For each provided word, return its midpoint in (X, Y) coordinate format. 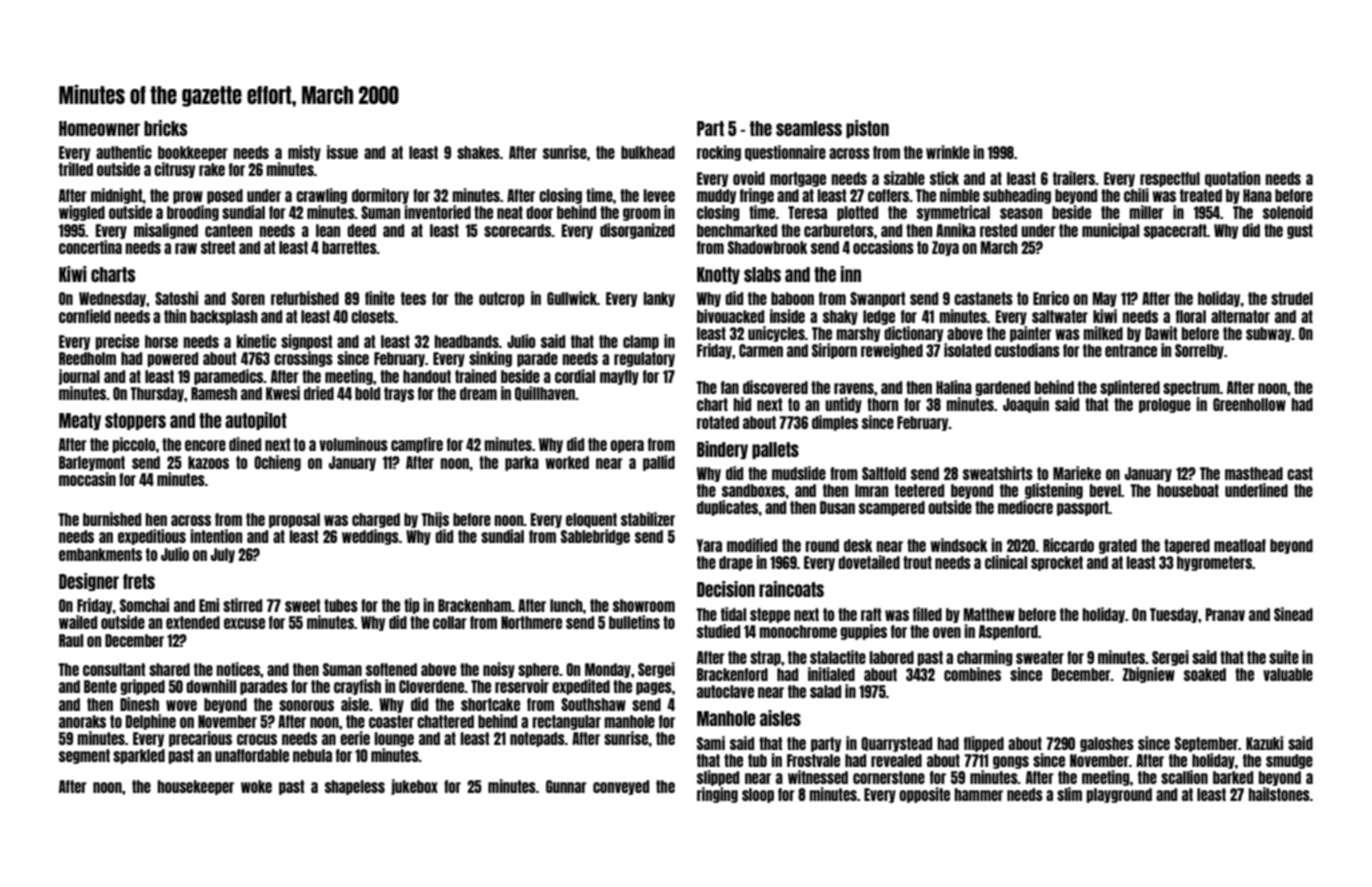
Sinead (1293, 614)
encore (205, 445)
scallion (1184, 777)
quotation (1232, 179)
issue (342, 152)
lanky (659, 299)
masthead (1254, 473)
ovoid (749, 178)
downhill (211, 686)
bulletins (634, 622)
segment (84, 756)
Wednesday (112, 299)
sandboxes (753, 490)
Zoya (945, 248)
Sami (711, 743)
